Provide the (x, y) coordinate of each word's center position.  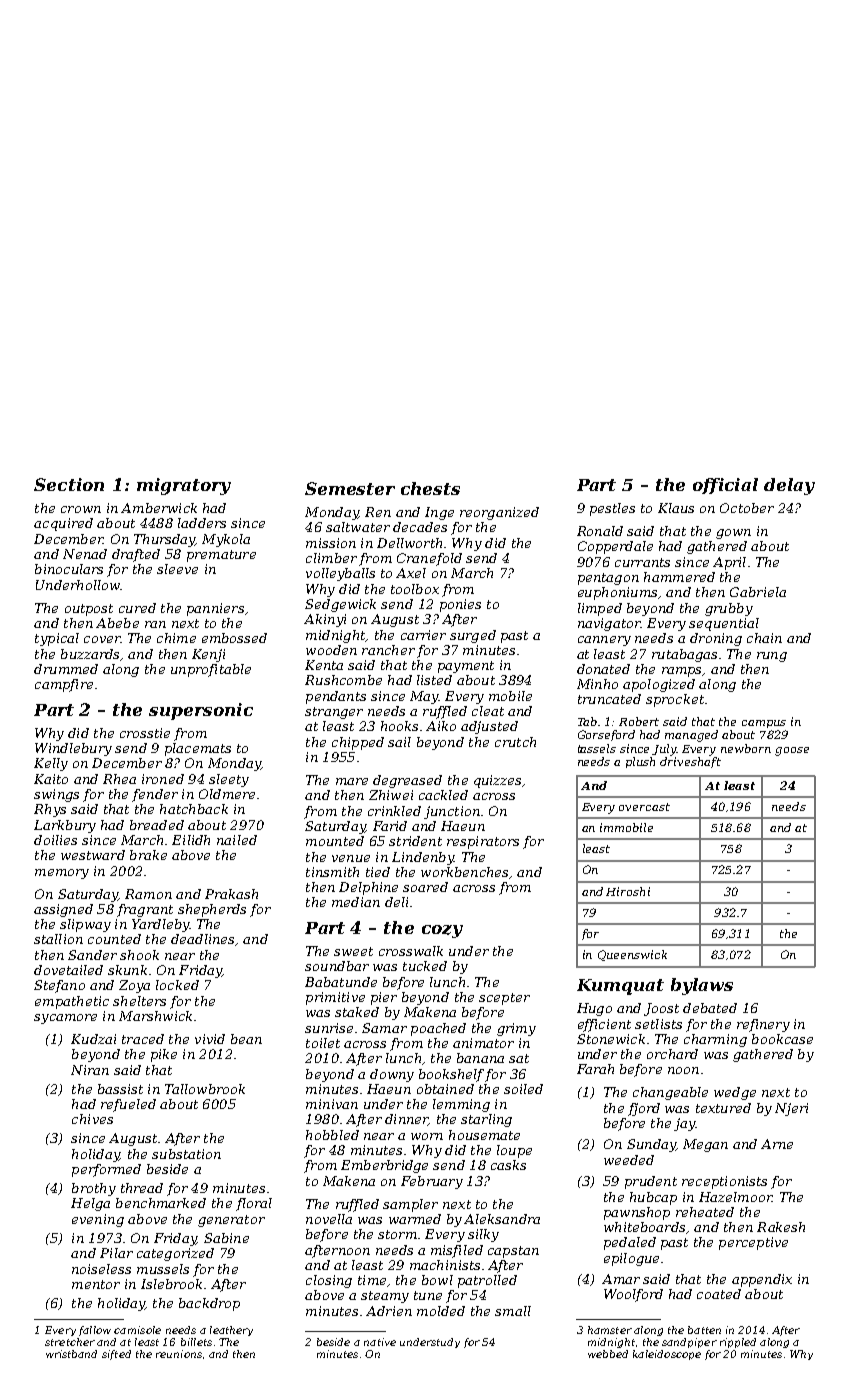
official (725, 486)
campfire (64, 685)
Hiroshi (628, 891)
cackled (443, 795)
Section (69, 484)
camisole (137, 1330)
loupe (514, 1151)
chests (430, 488)
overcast (644, 807)
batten (704, 1330)
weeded (629, 1160)
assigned (63, 910)
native (380, 1342)
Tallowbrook (205, 1089)
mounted (335, 841)
